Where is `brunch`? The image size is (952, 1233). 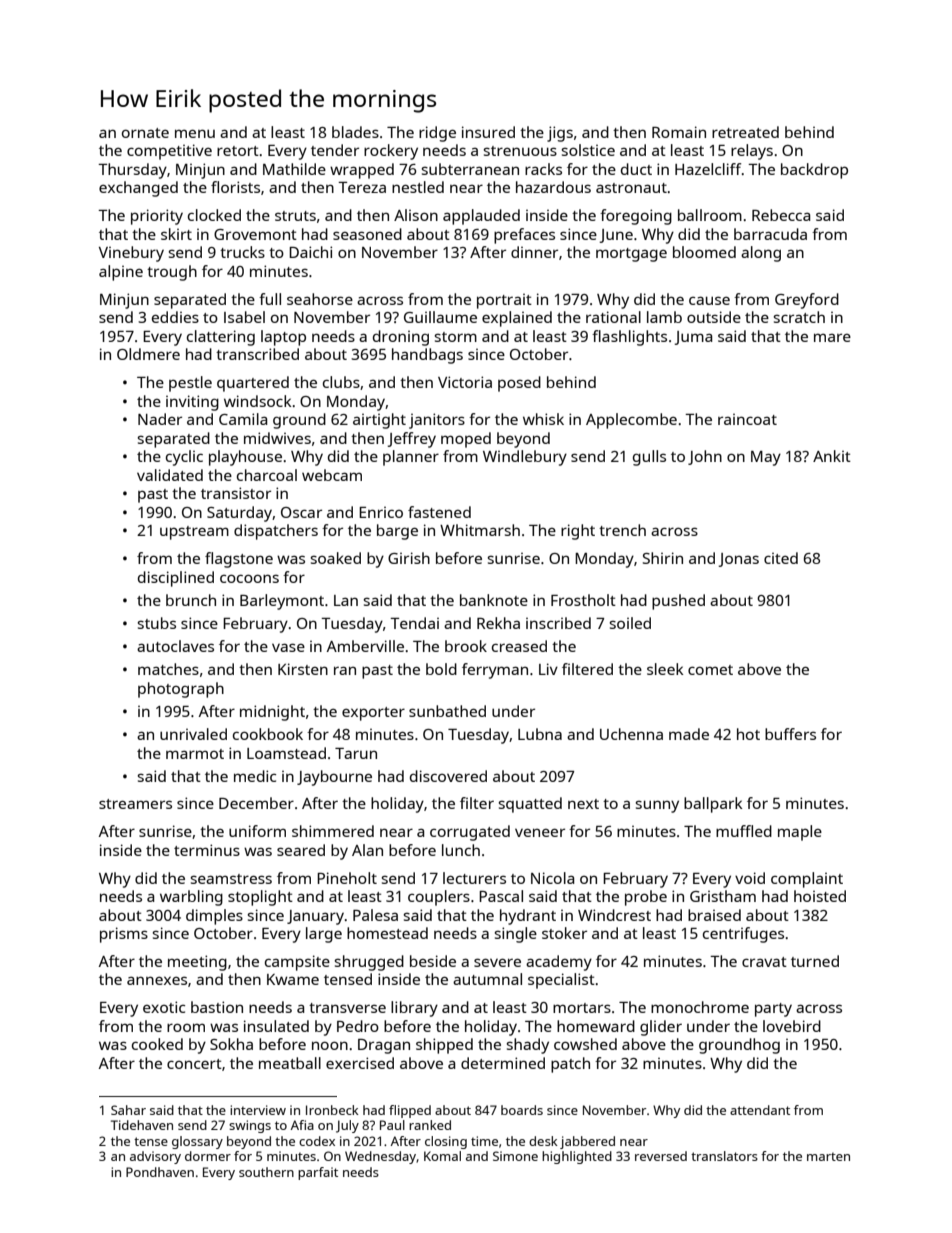
brunch is located at coordinates (191, 600).
